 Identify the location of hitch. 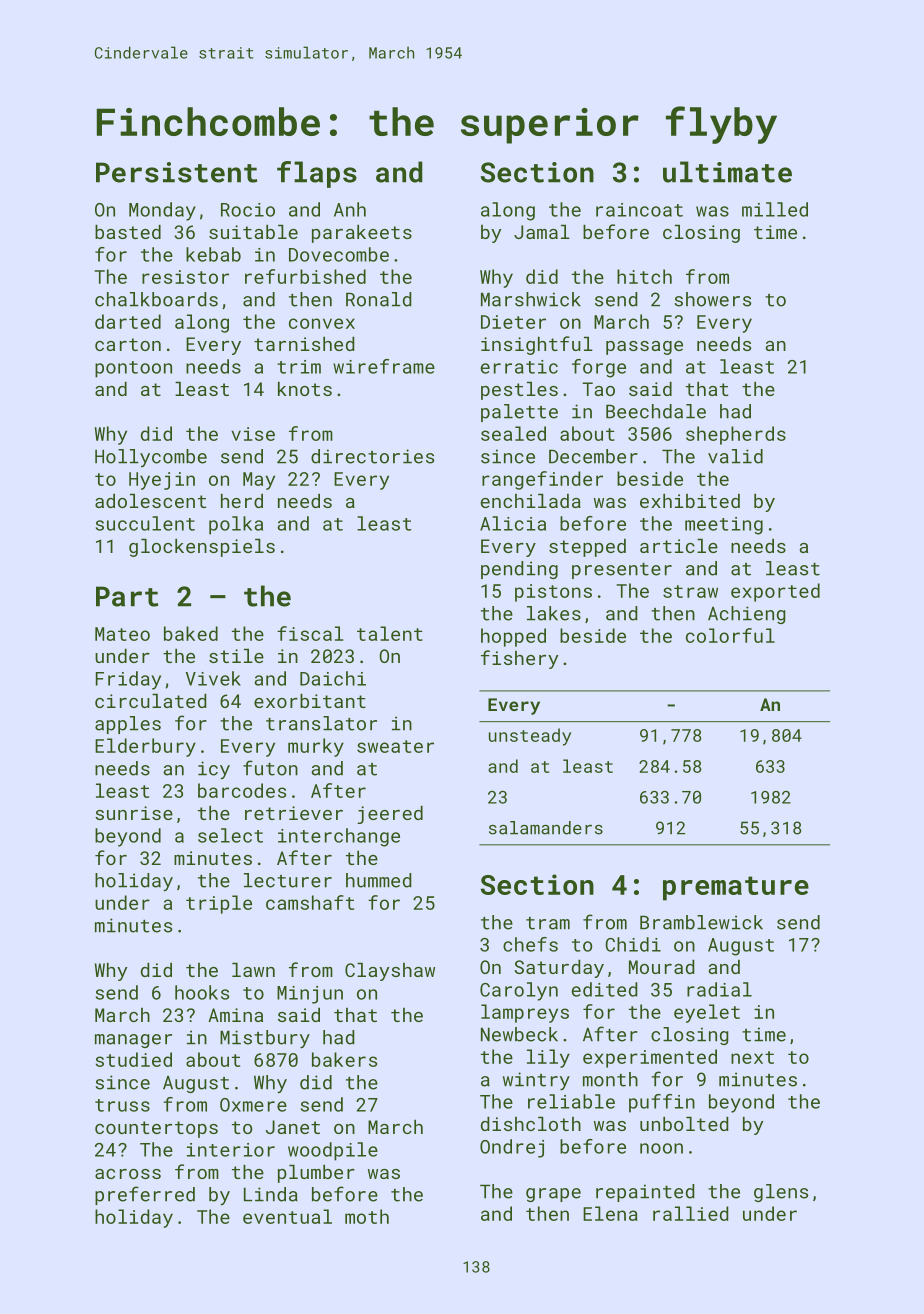
(644, 276).
